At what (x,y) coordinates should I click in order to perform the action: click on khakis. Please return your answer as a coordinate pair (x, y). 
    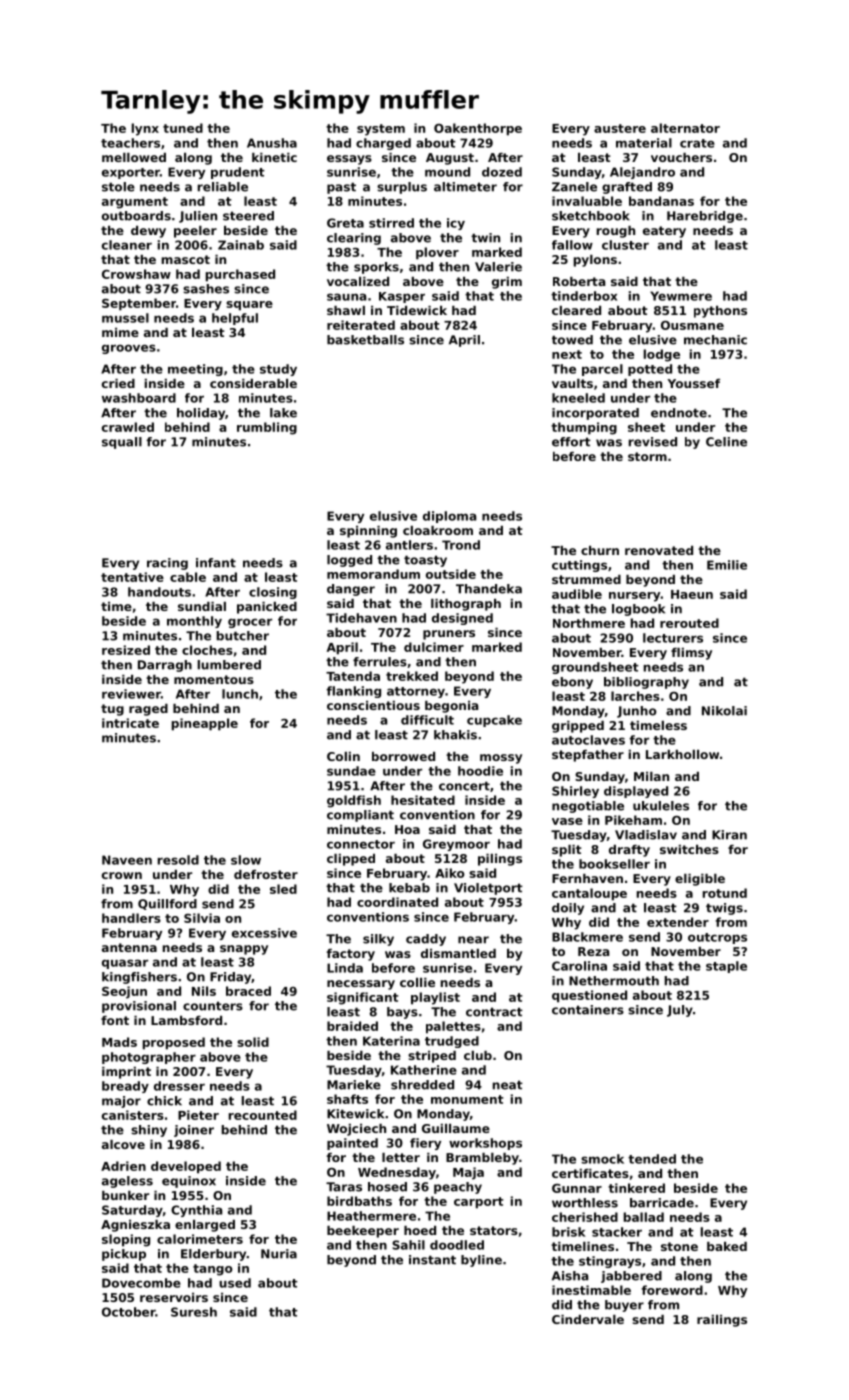
    Looking at the image, I should click on (455, 735).
